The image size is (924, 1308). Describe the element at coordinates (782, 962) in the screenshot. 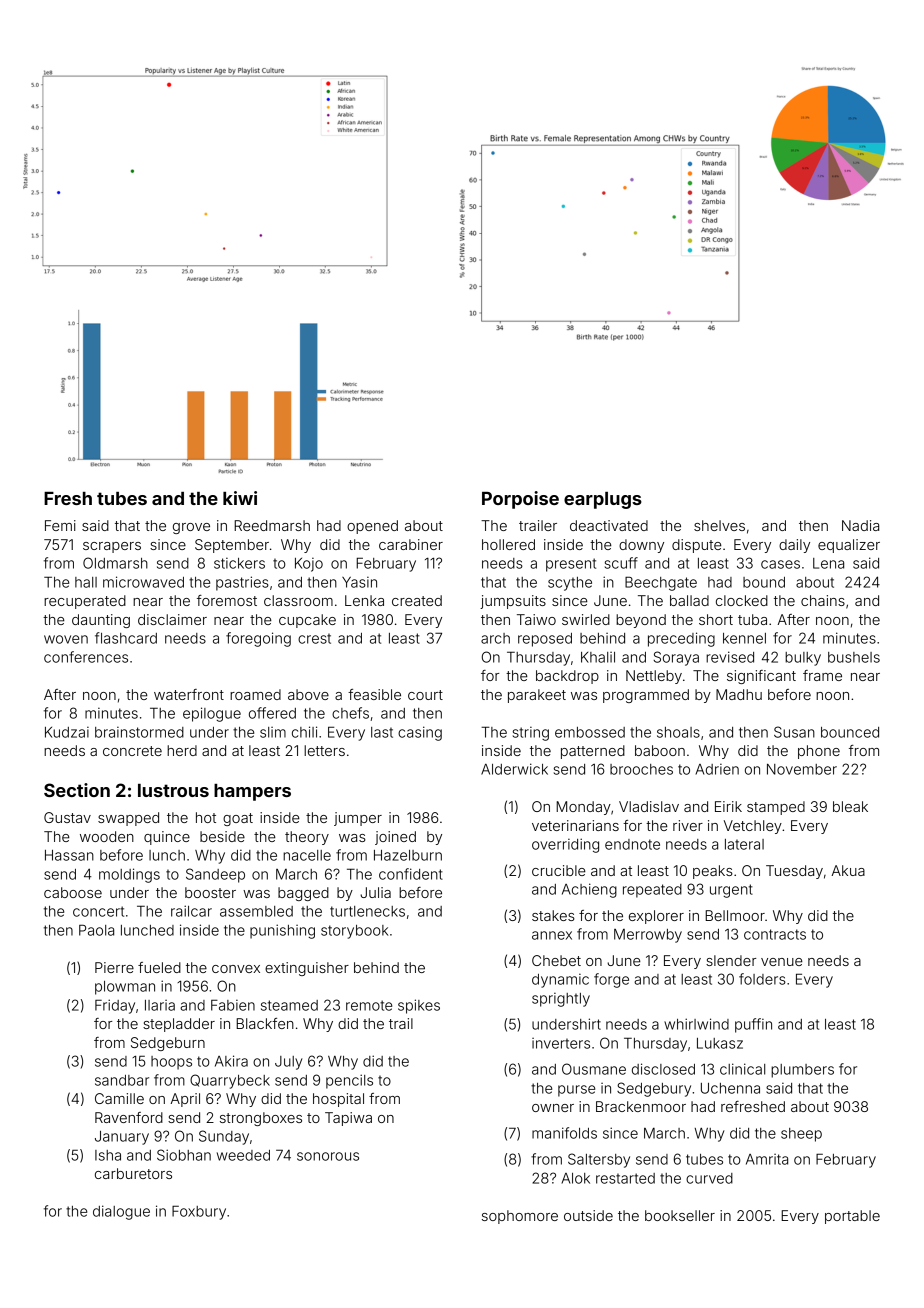

I see `venue` at that location.
